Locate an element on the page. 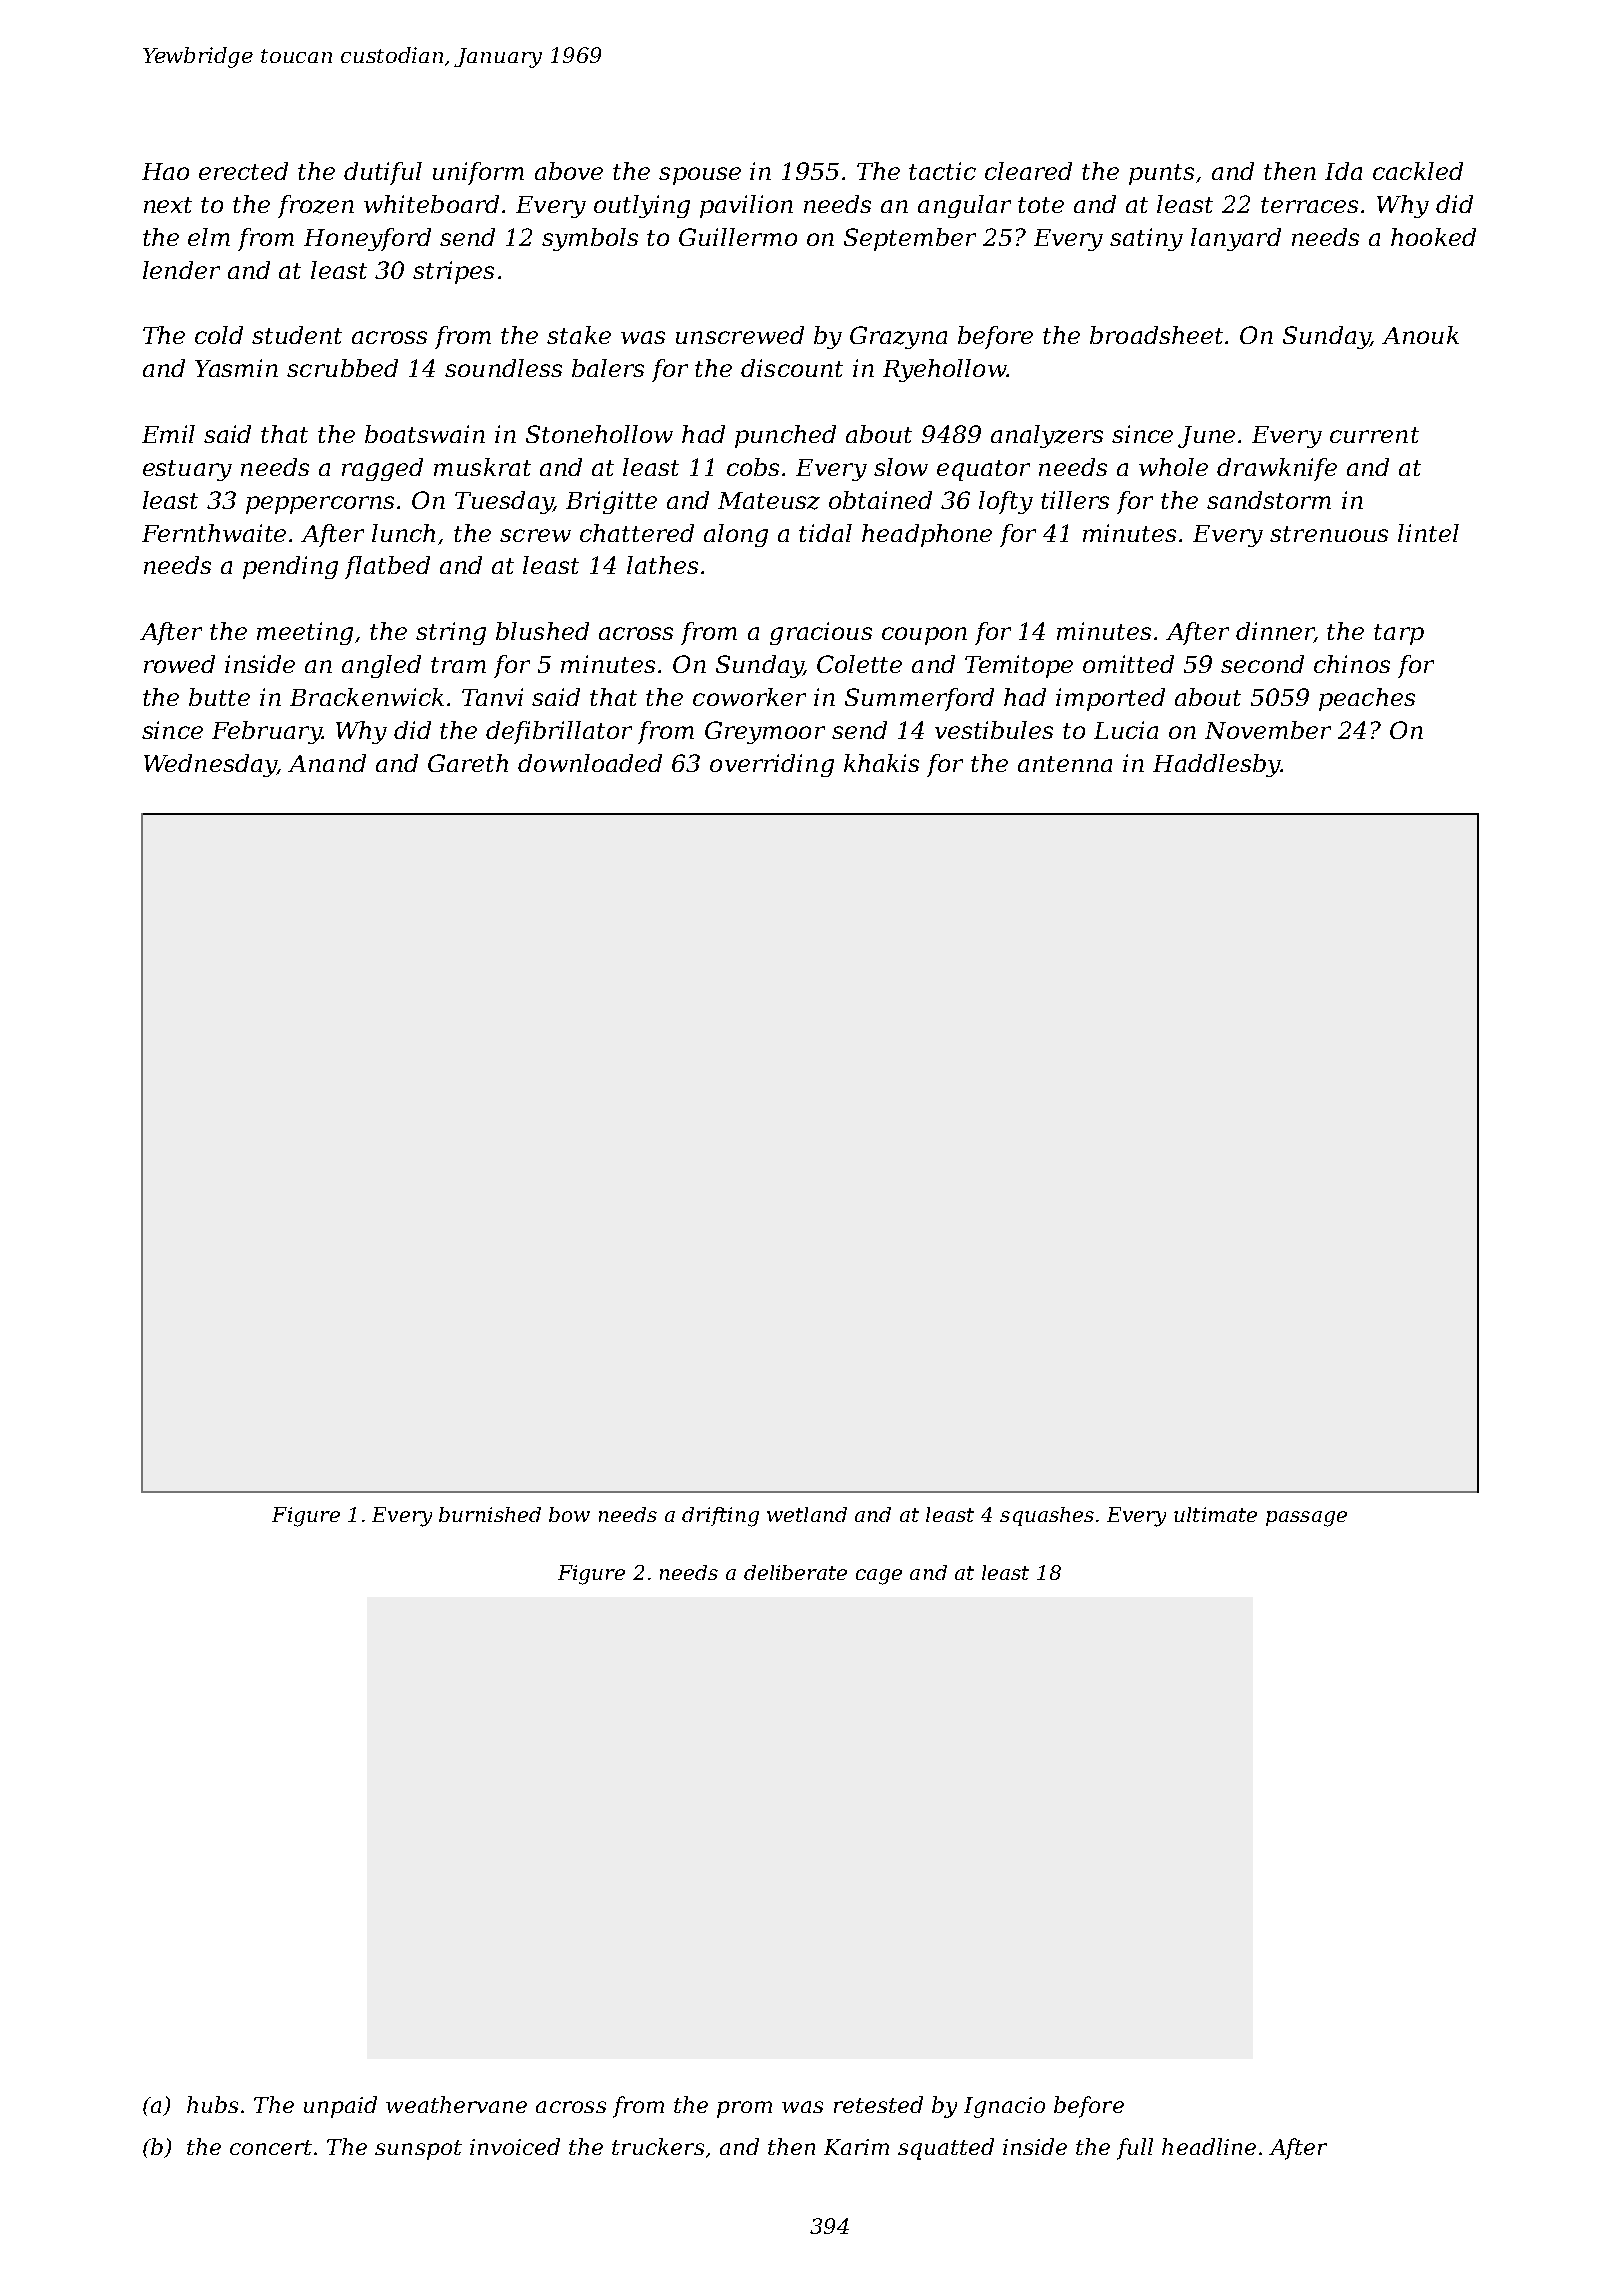  headline is located at coordinates (1209, 2146).
